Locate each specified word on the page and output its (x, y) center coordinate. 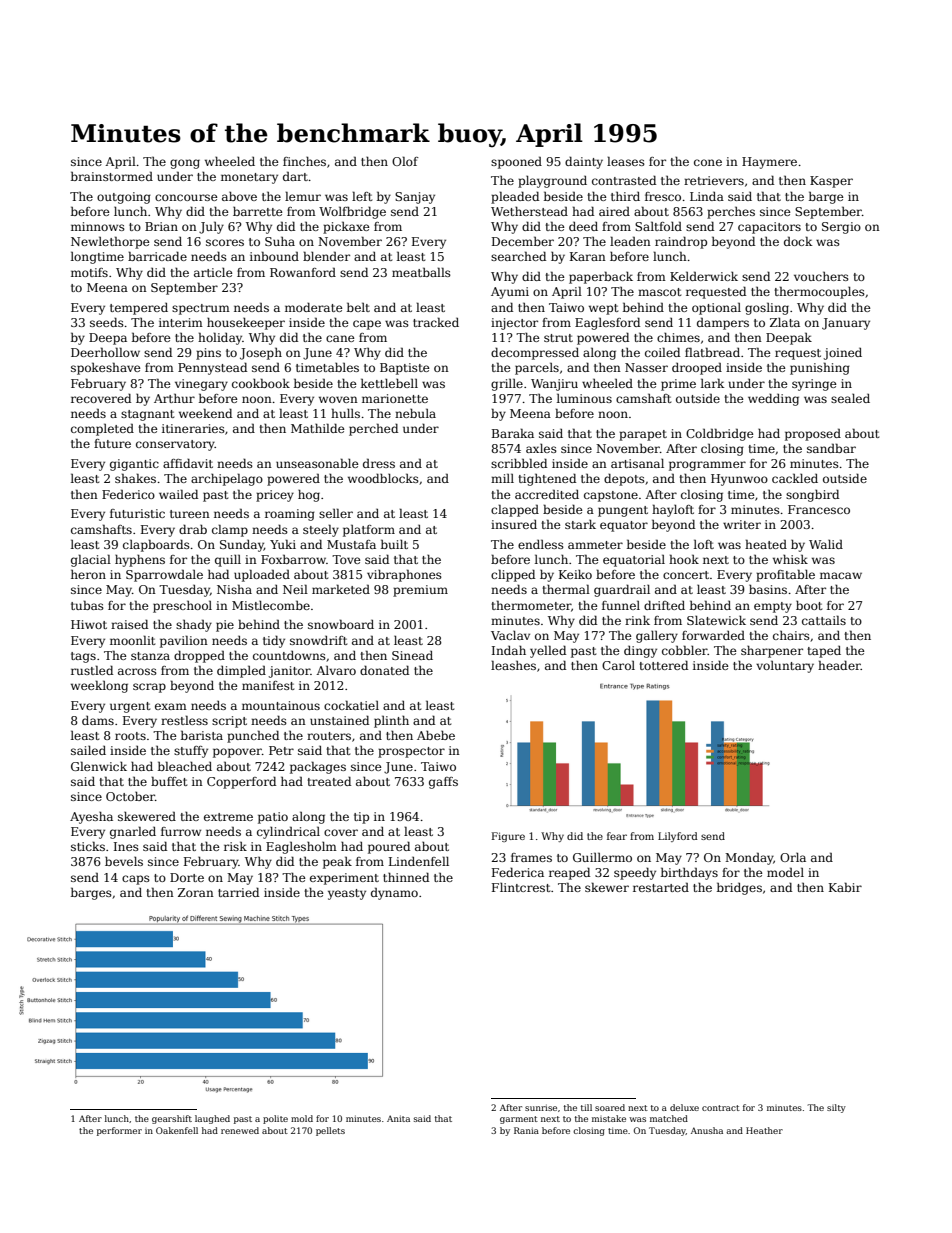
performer (119, 1131)
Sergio (841, 228)
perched (373, 429)
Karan (588, 256)
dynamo (394, 893)
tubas (87, 605)
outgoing (124, 198)
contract (721, 1108)
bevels (124, 861)
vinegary (201, 385)
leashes (513, 665)
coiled (662, 352)
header (839, 665)
